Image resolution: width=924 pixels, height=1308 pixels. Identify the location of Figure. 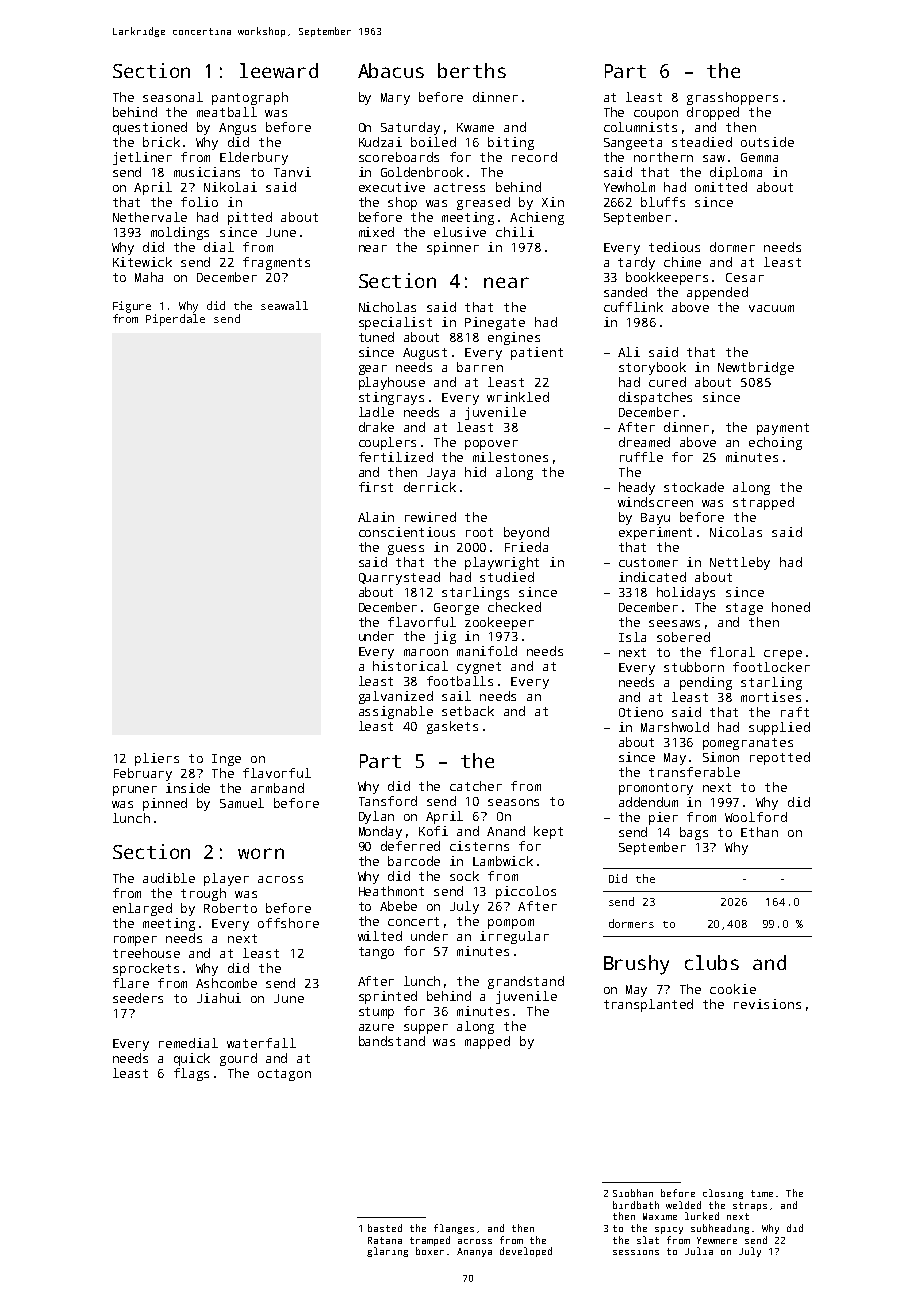
(132, 307).
